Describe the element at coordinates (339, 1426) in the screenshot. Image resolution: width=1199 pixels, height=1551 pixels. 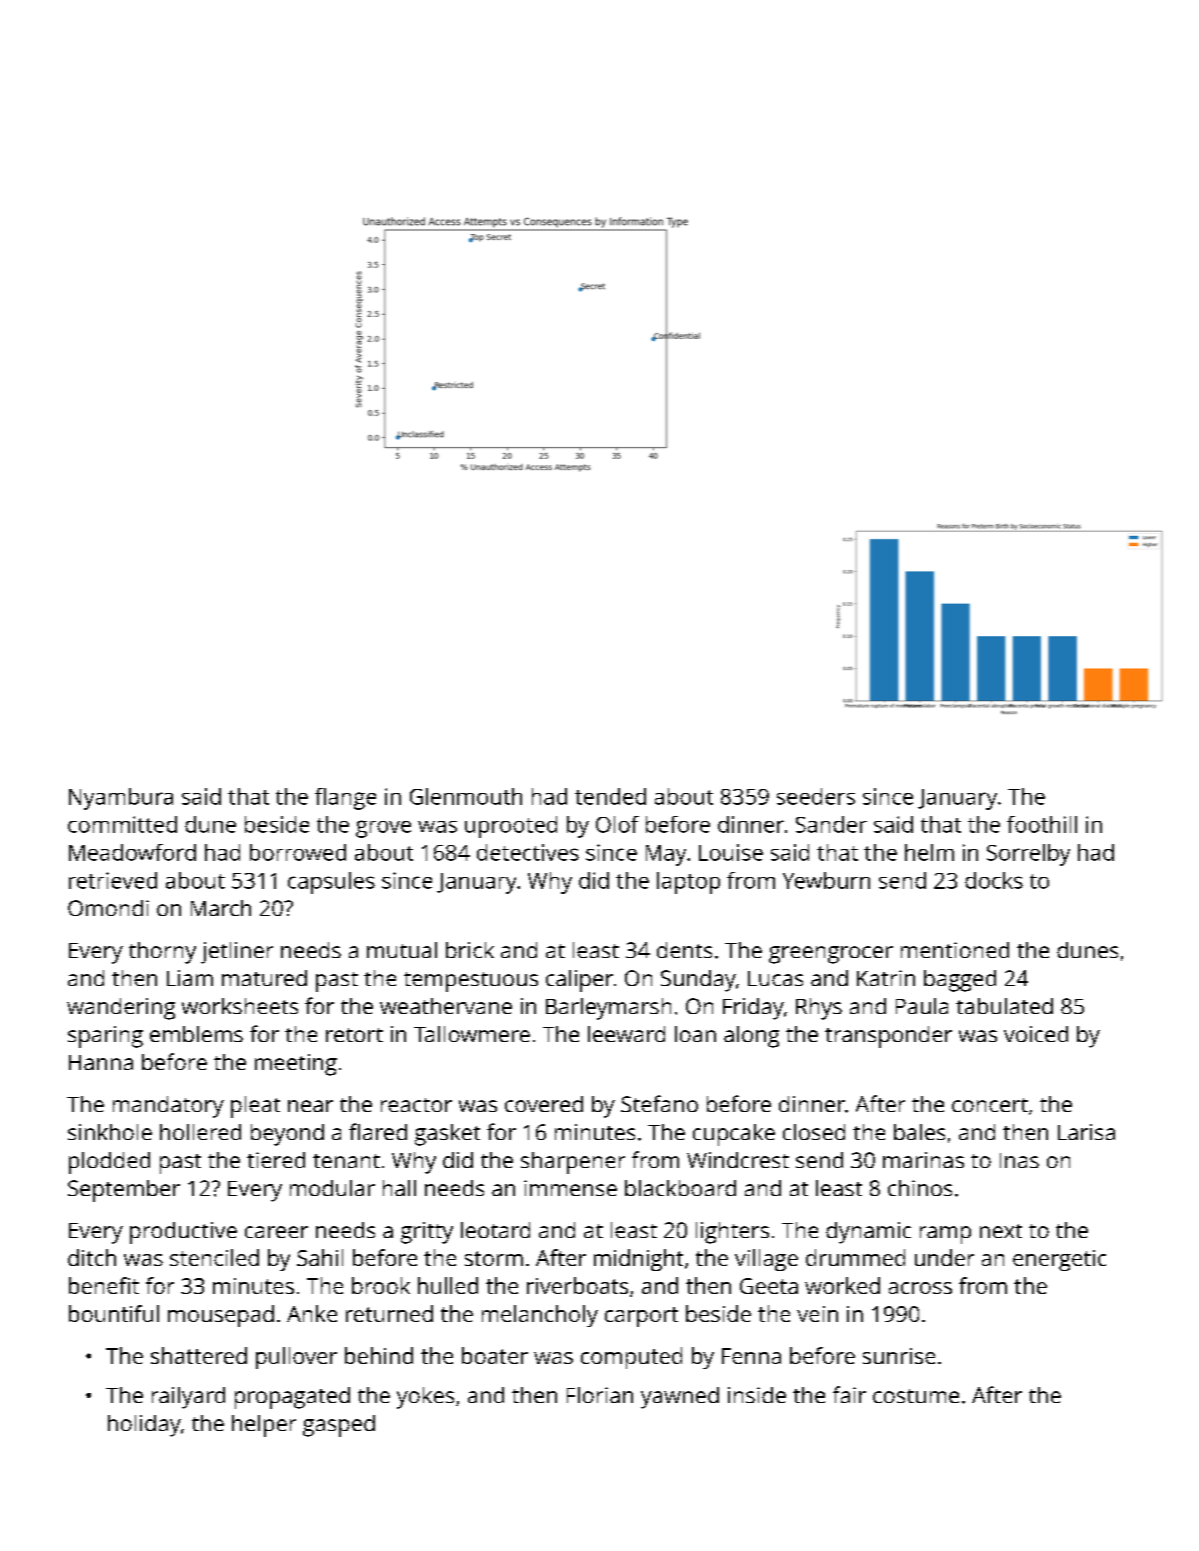
I see `gasped` at that location.
